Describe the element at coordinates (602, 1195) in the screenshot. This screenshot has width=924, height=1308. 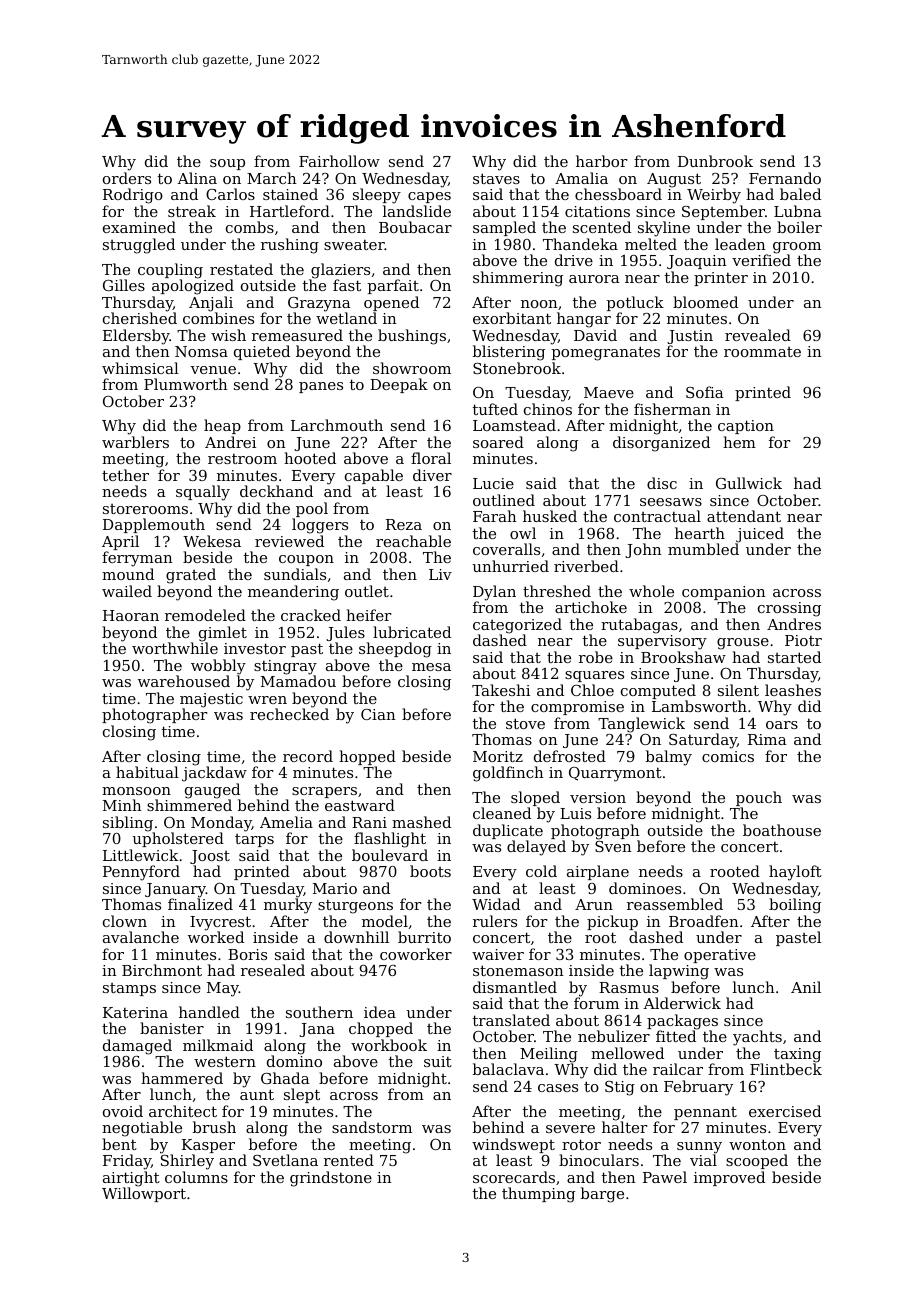
I see `barge` at that location.
